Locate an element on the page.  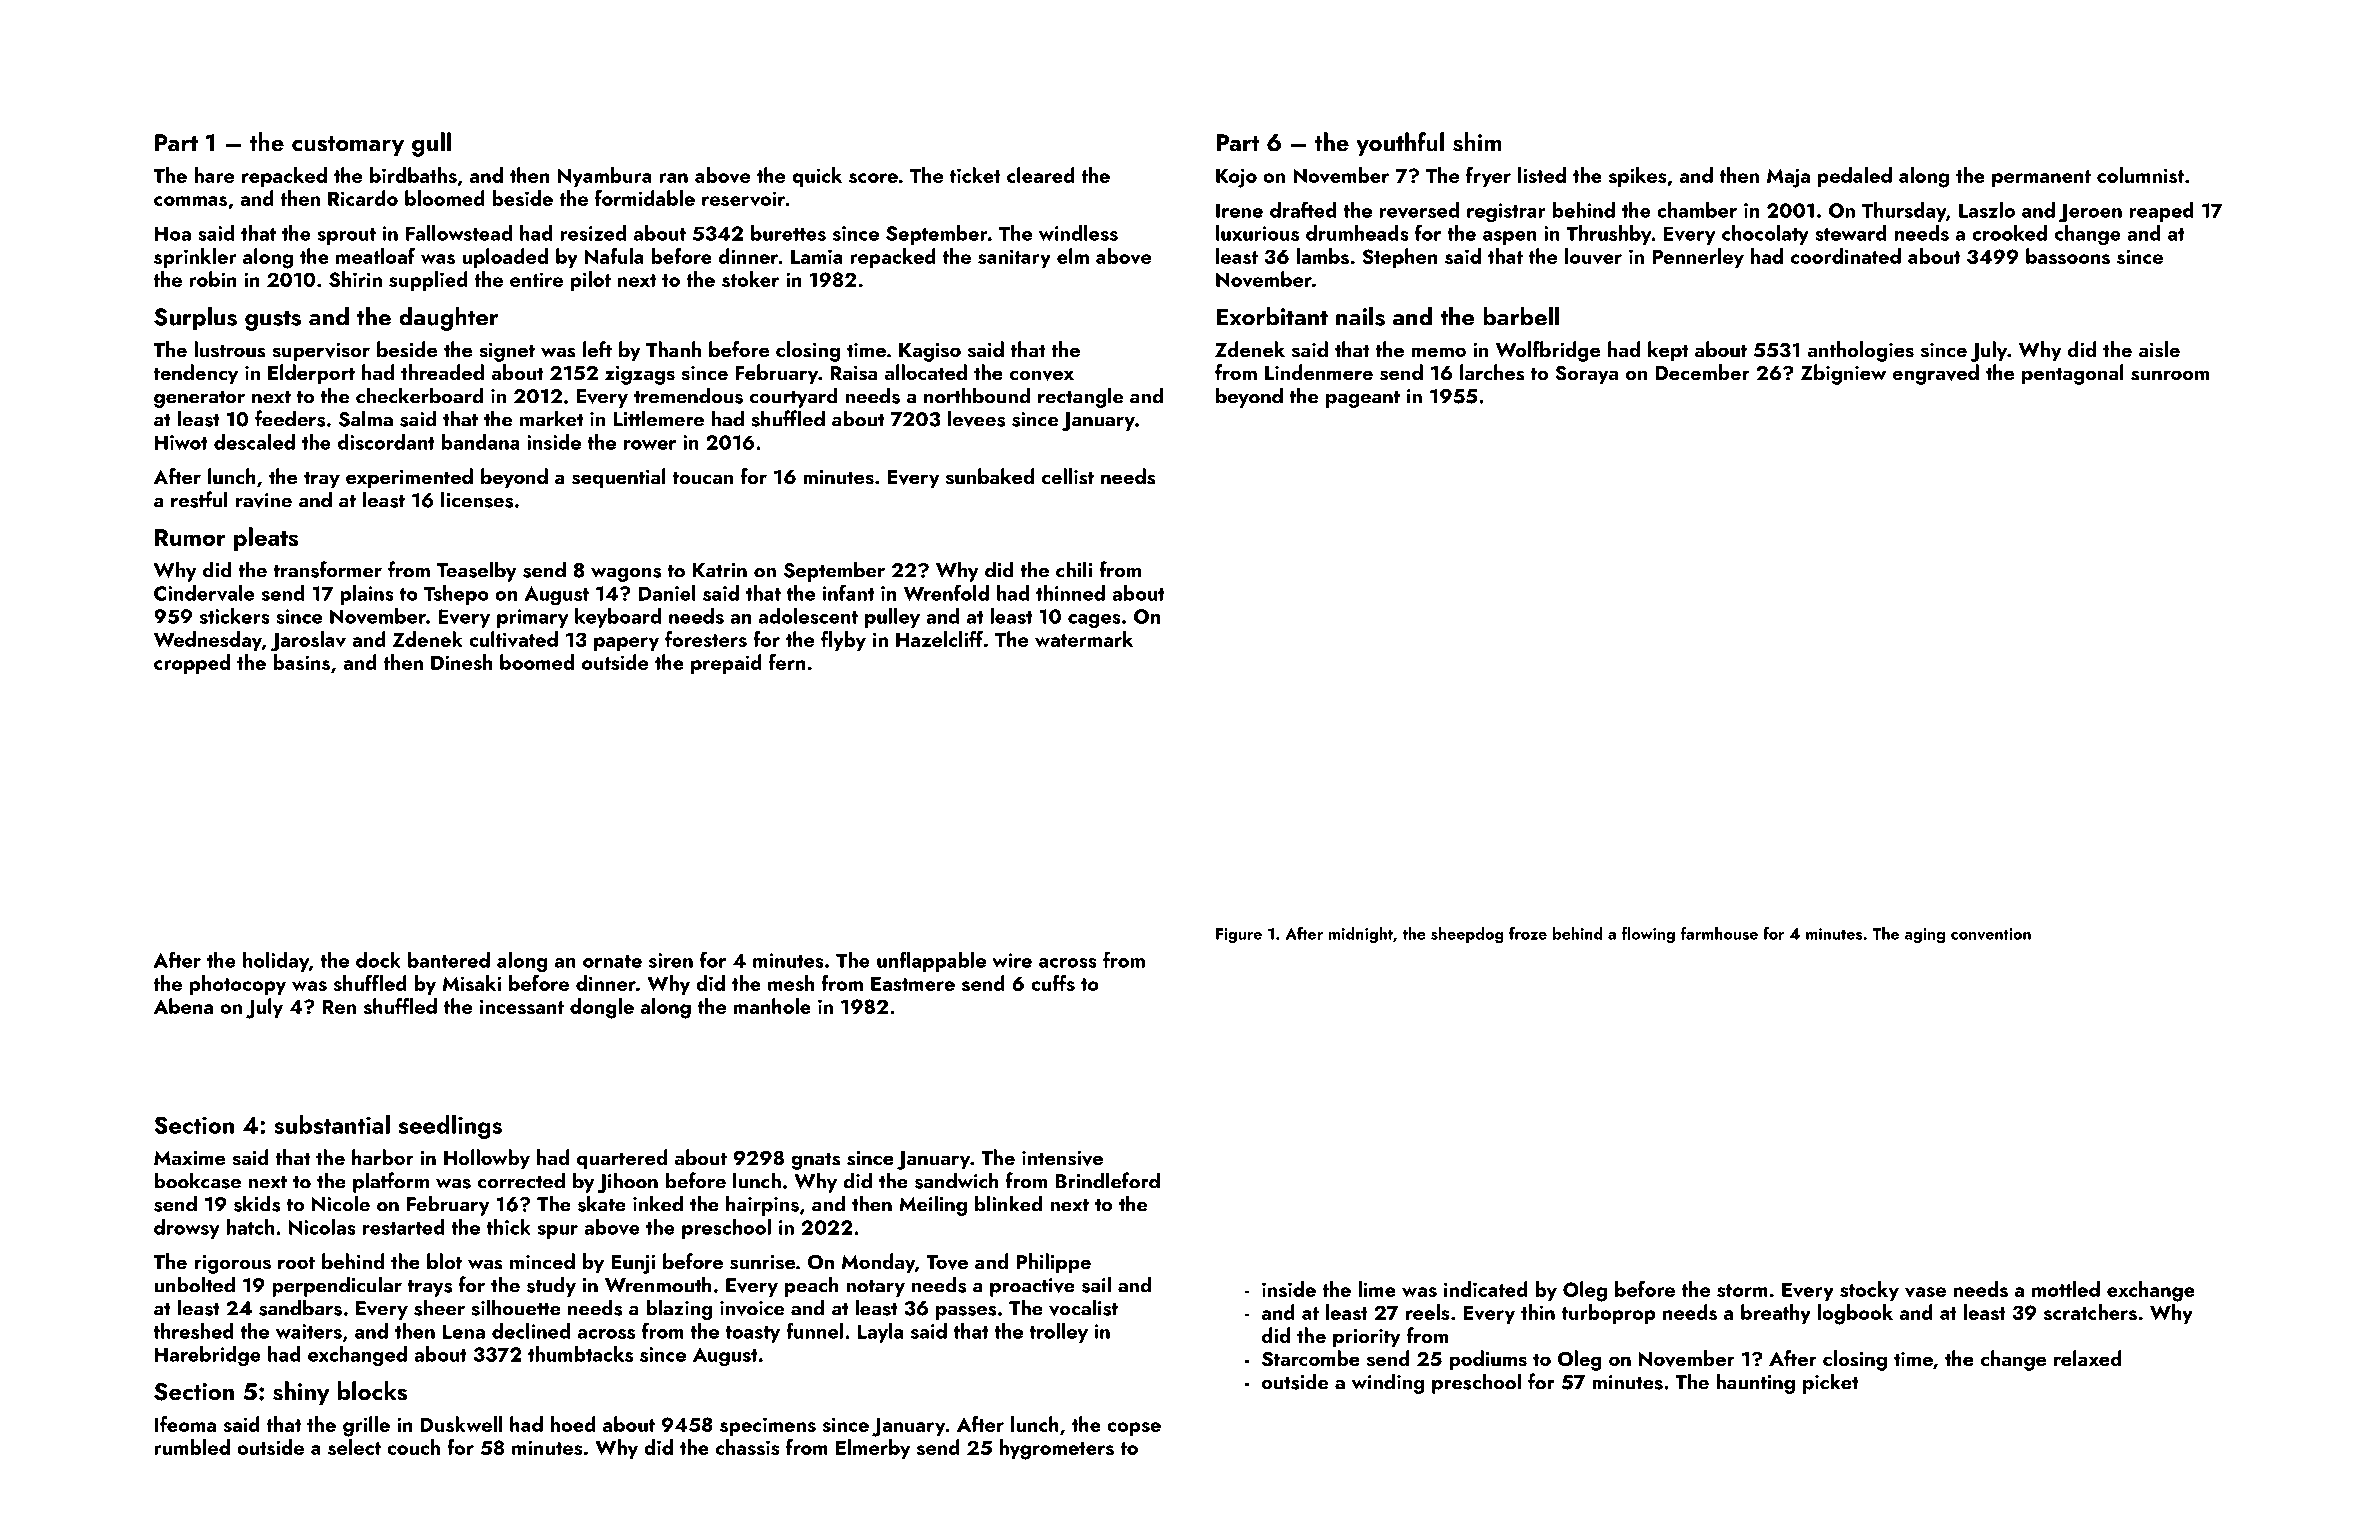
Hoa is located at coordinates (173, 233).
